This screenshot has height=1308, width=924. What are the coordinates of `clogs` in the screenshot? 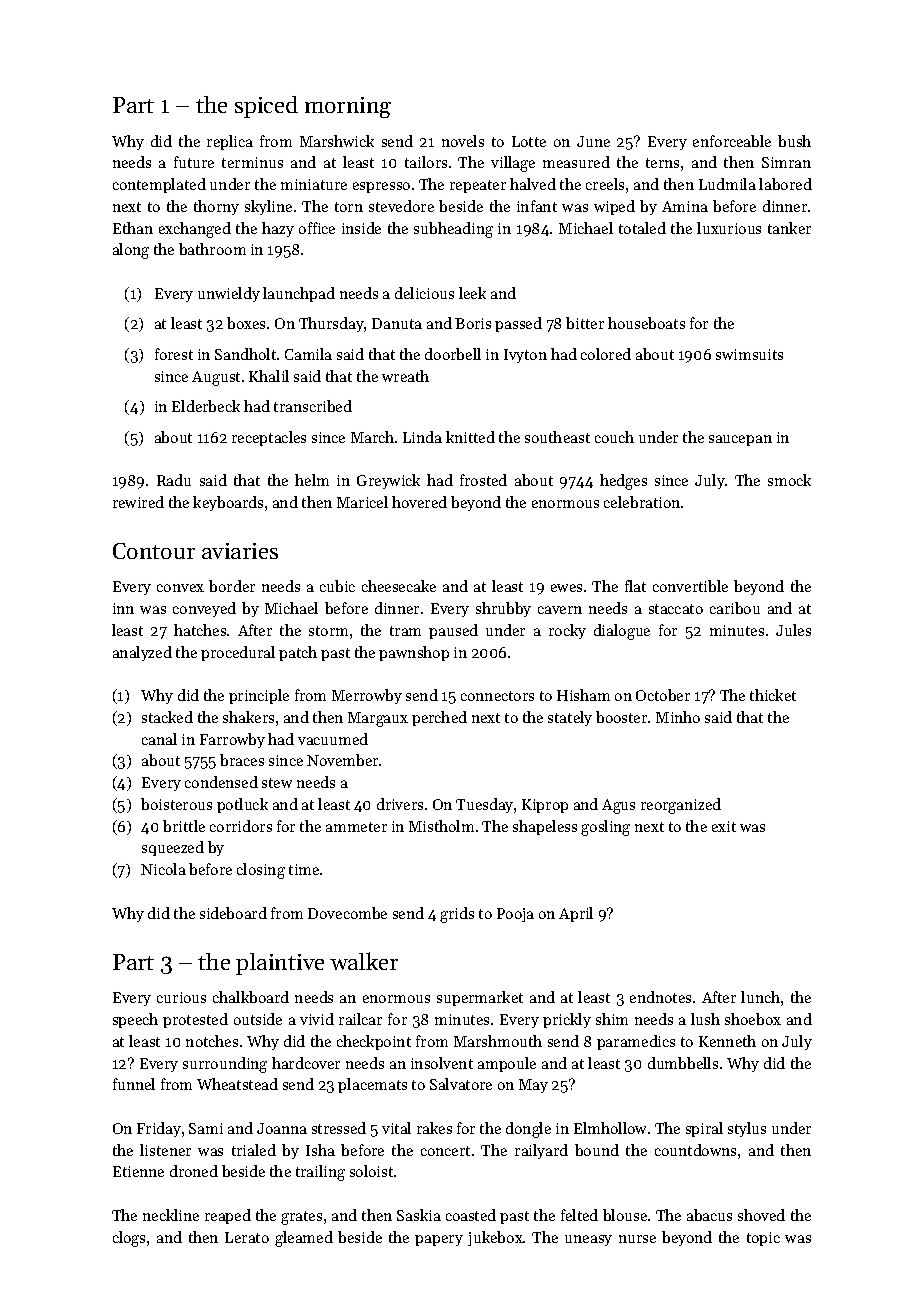 It's located at (129, 1239).
